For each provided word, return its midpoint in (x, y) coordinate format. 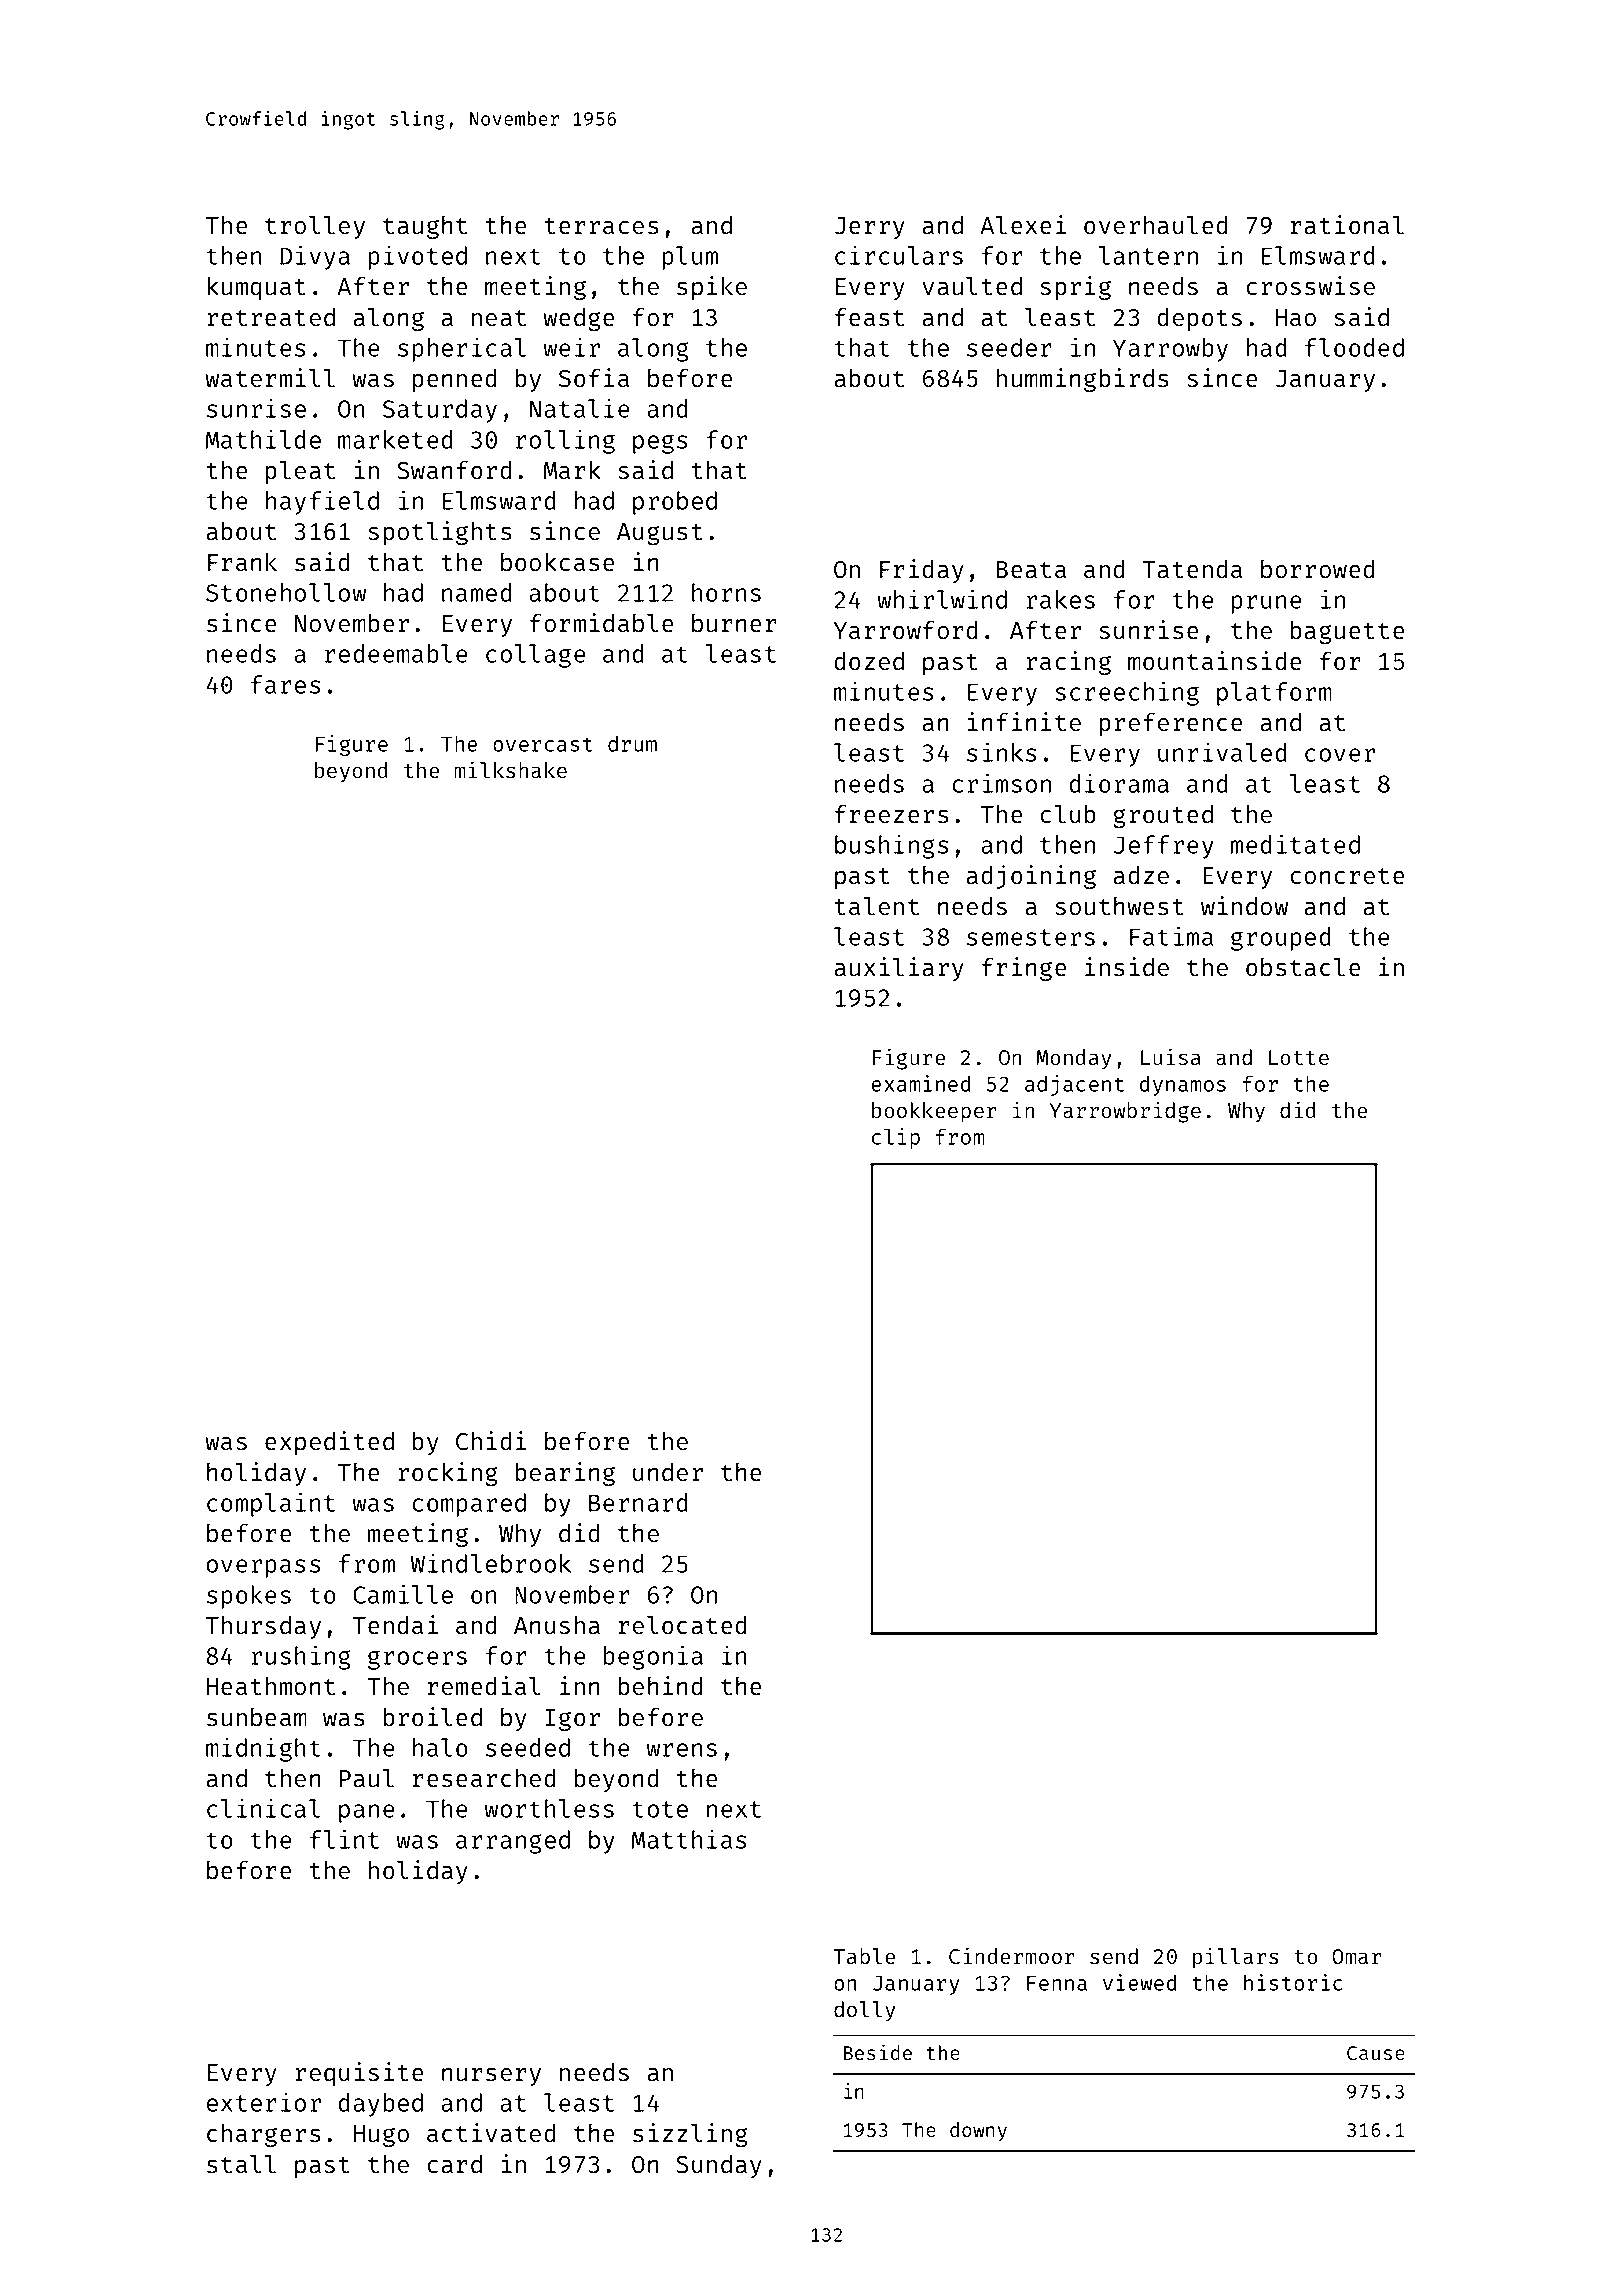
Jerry (870, 228)
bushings (892, 846)
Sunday (719, 2166)
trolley (315, 227)
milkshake (510, 770)
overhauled (1156, 225)
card (454, 2164)
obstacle (1303, 967)
